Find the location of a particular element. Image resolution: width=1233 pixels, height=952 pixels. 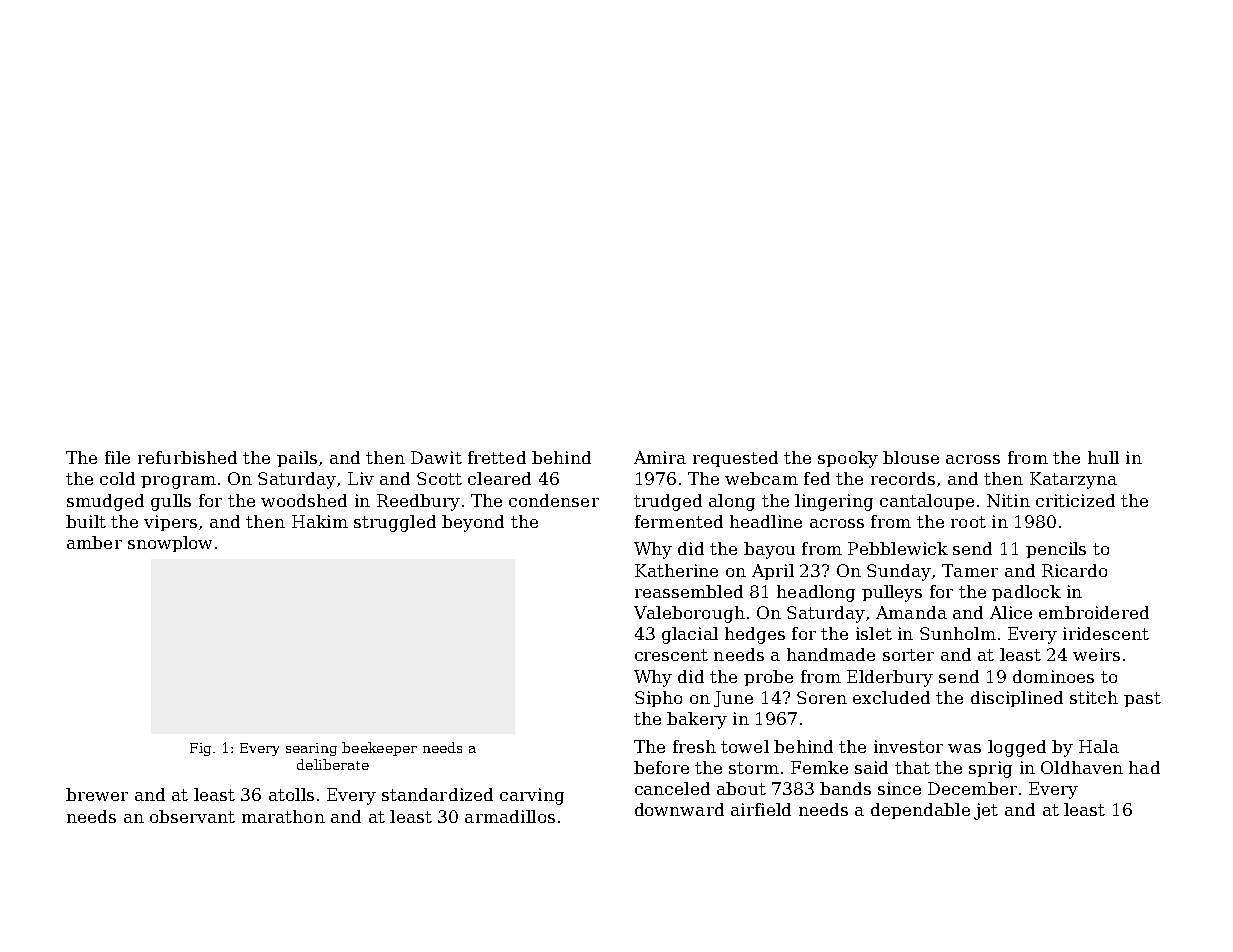

past is located at coordinates (1142, 699).
